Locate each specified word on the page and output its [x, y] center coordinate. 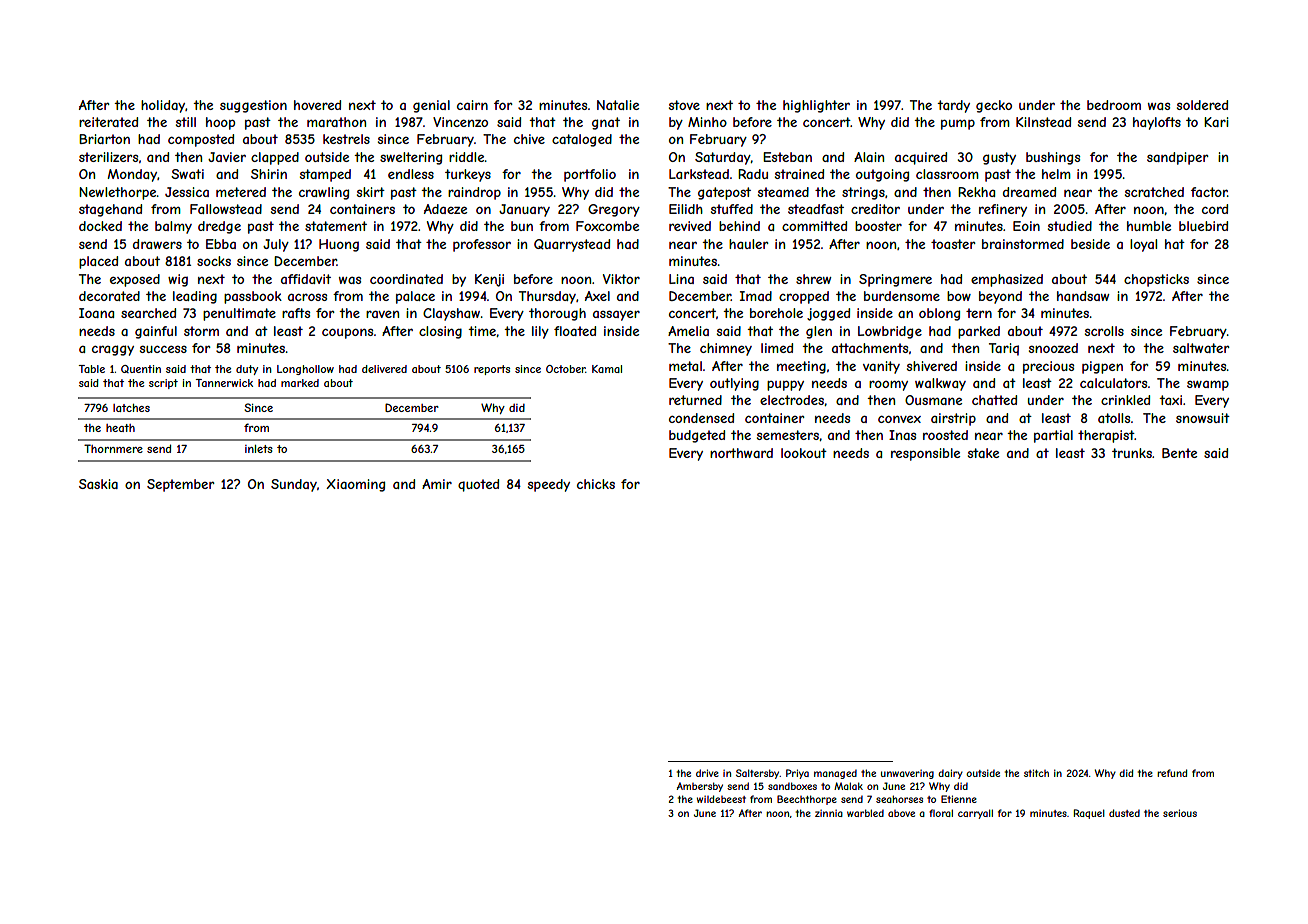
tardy [953, 106]
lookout [804, 453]
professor [482, 245]
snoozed [1053, 348]
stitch [1036, 773]
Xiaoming [355, 485]
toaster [953, 244]
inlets [259, 449]
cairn [472, 105]
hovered [317, 105]
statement [336, 226]
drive [707, 773]
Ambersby [700, 787]
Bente [1179, 453]
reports [492, 370]
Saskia [98, 484]
